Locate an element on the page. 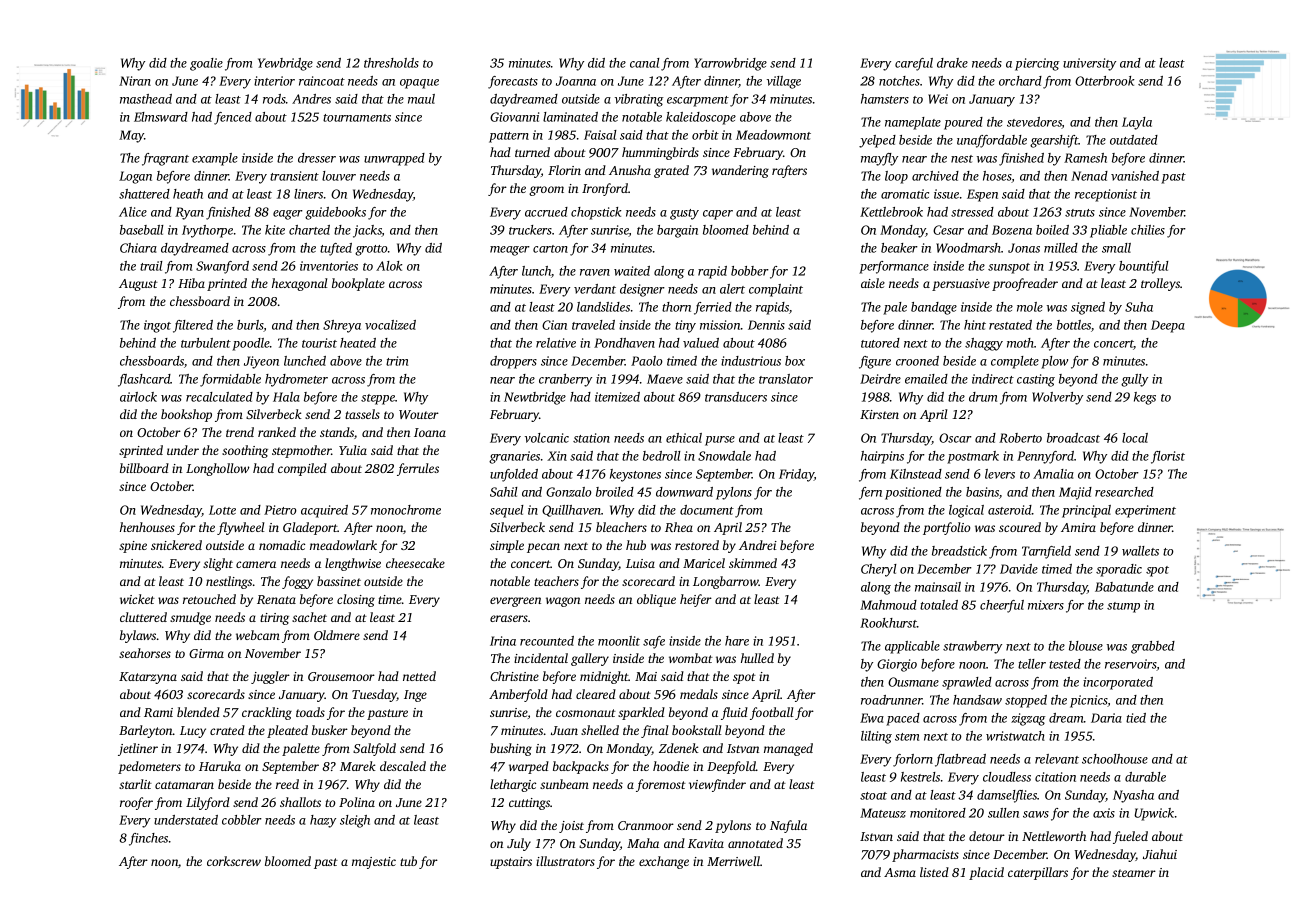 The width and height of the image is (1308, 924). droppers is located at coordinates (513, 362).
